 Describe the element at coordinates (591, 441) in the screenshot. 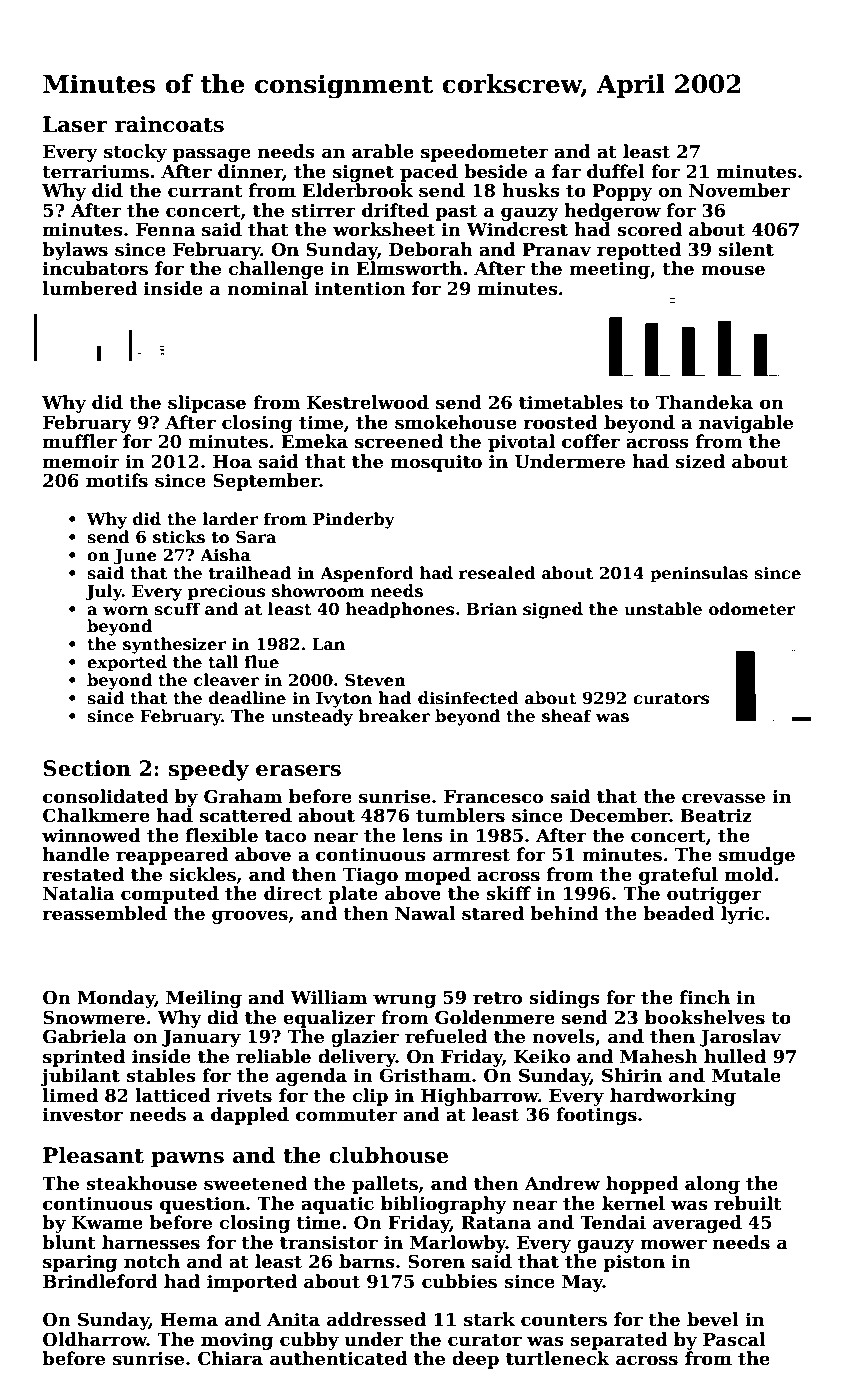

I see `coffer` at that location.
